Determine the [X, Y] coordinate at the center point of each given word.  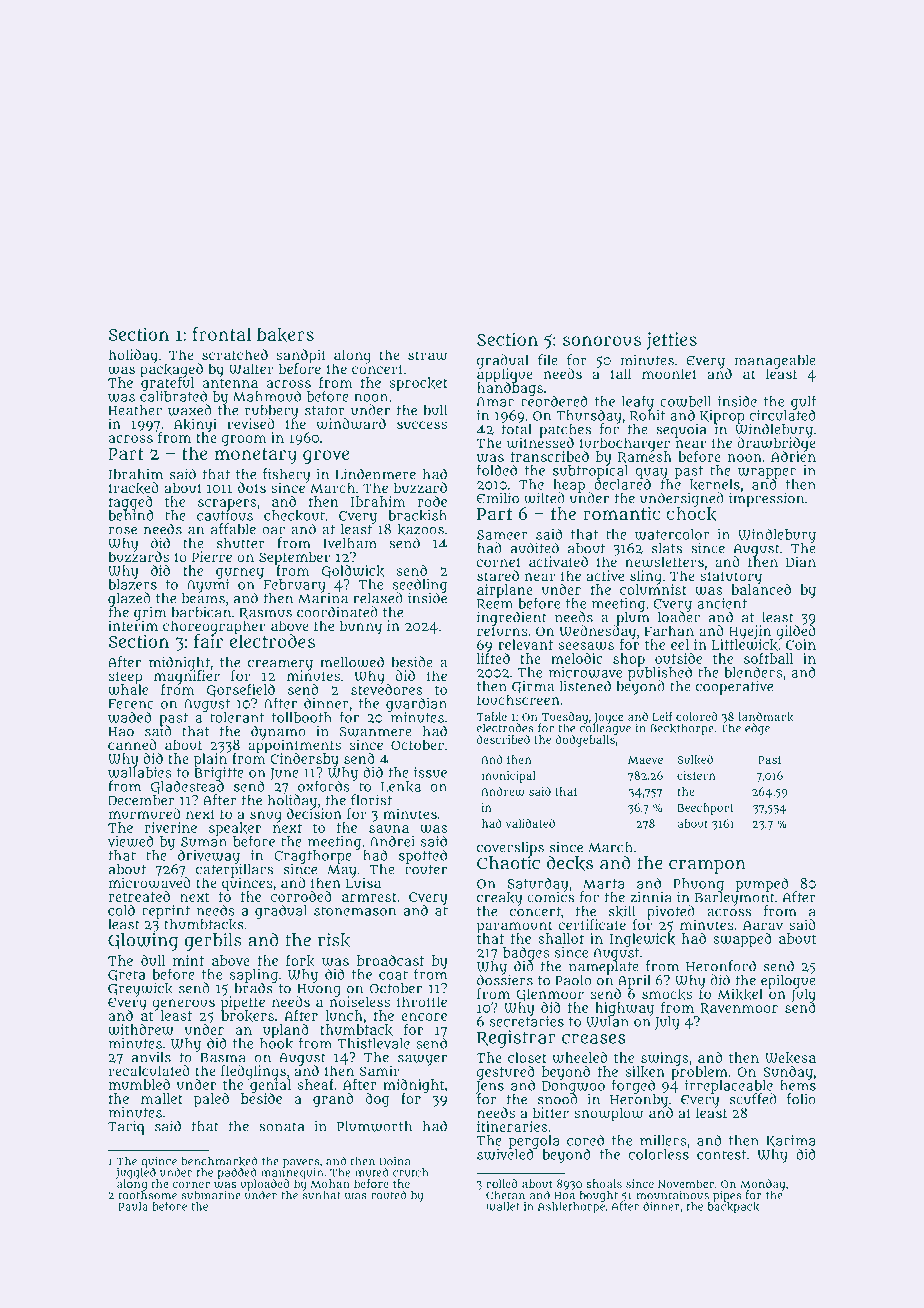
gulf [804, 402]
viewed [131, 841]
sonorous [602, 341]
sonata [281, 1127]
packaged [171, 370]
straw [427, 356]
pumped [762, 885]
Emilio [498, 498]
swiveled [505, 1154]
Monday [762, 1185]
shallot [561, 938]
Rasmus [265, 613]
